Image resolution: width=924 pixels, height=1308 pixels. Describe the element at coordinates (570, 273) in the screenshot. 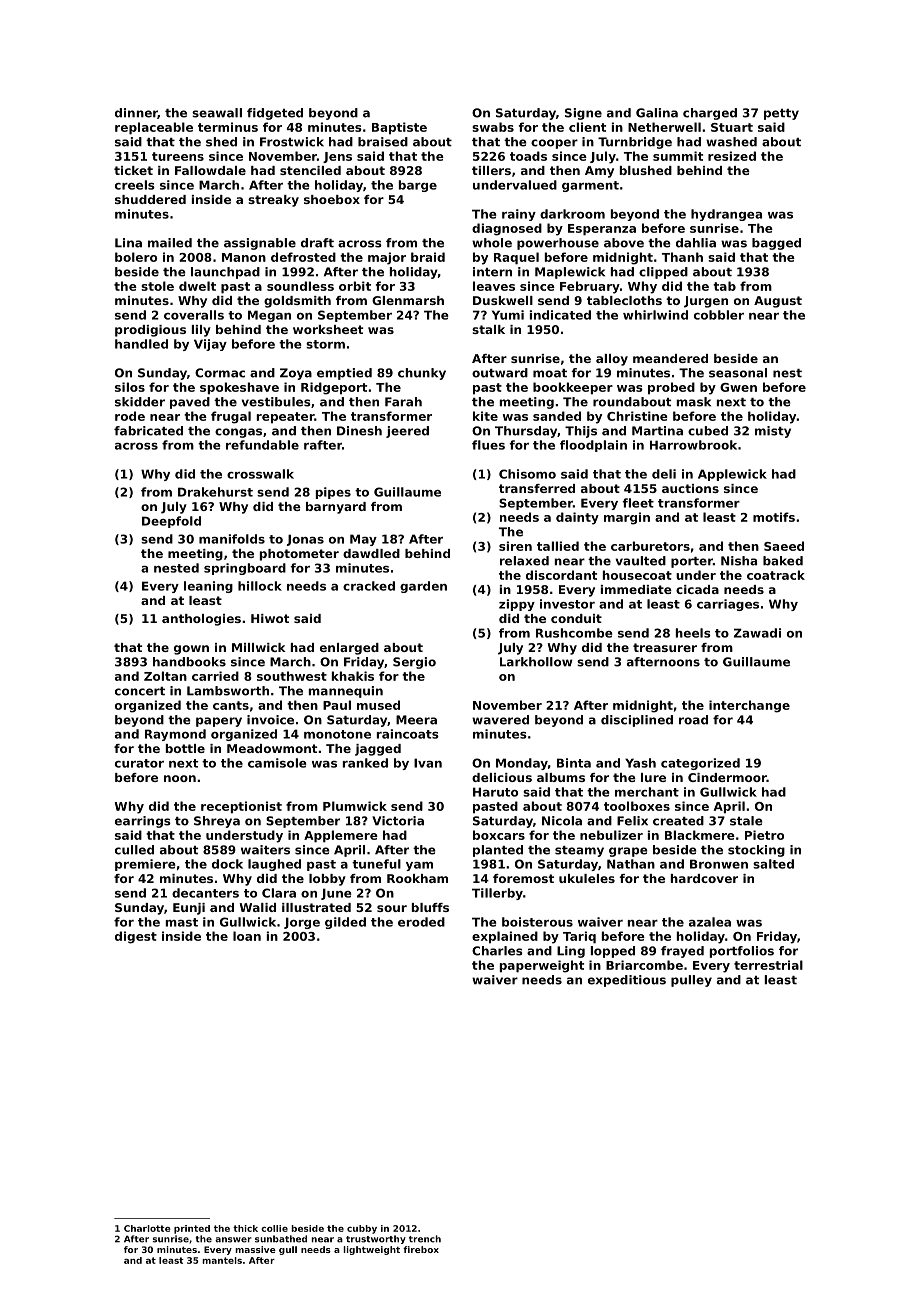

I see `Maplewick` at that location.
